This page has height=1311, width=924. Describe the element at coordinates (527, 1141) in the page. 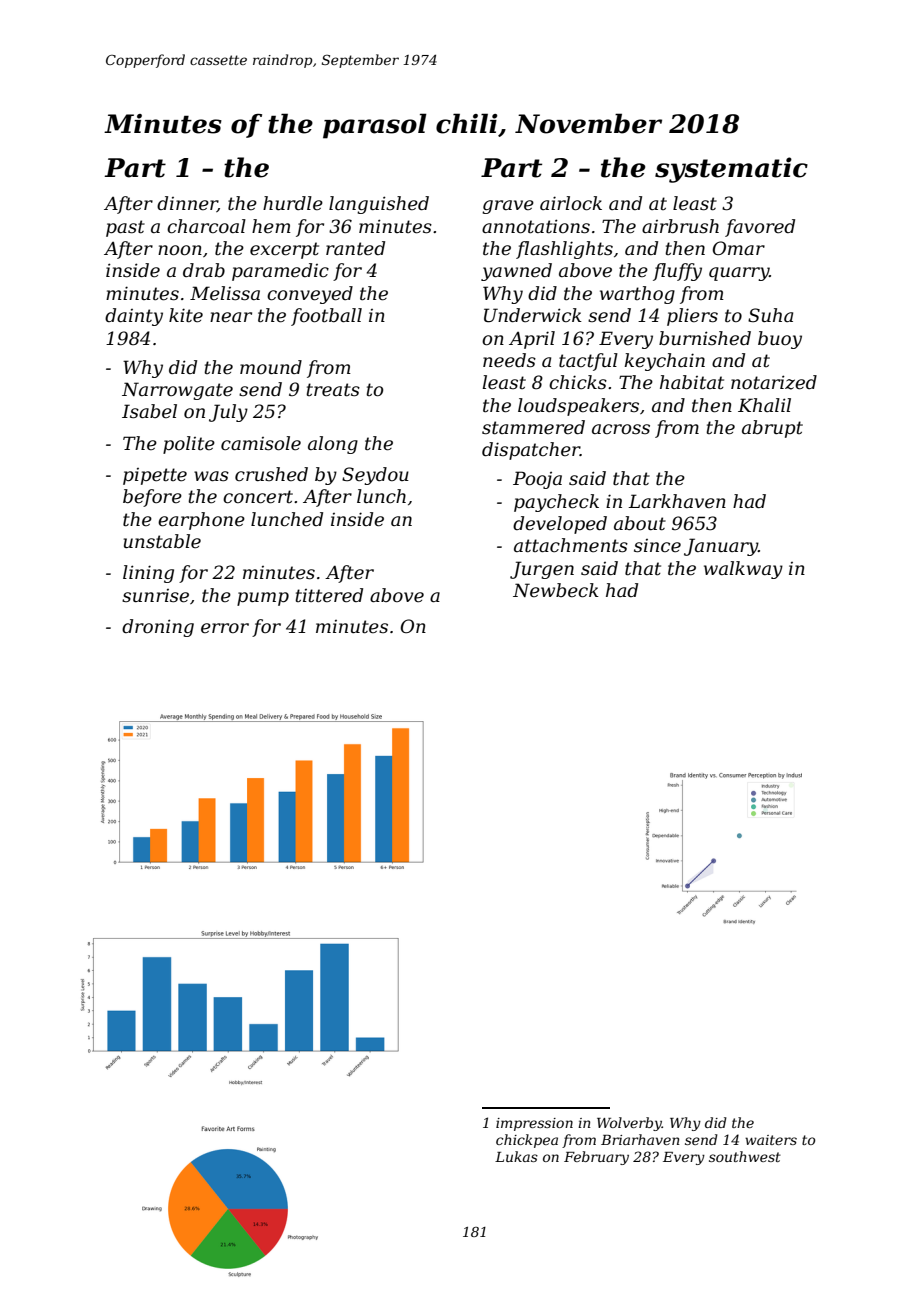

I see `chickpea` at that location.
